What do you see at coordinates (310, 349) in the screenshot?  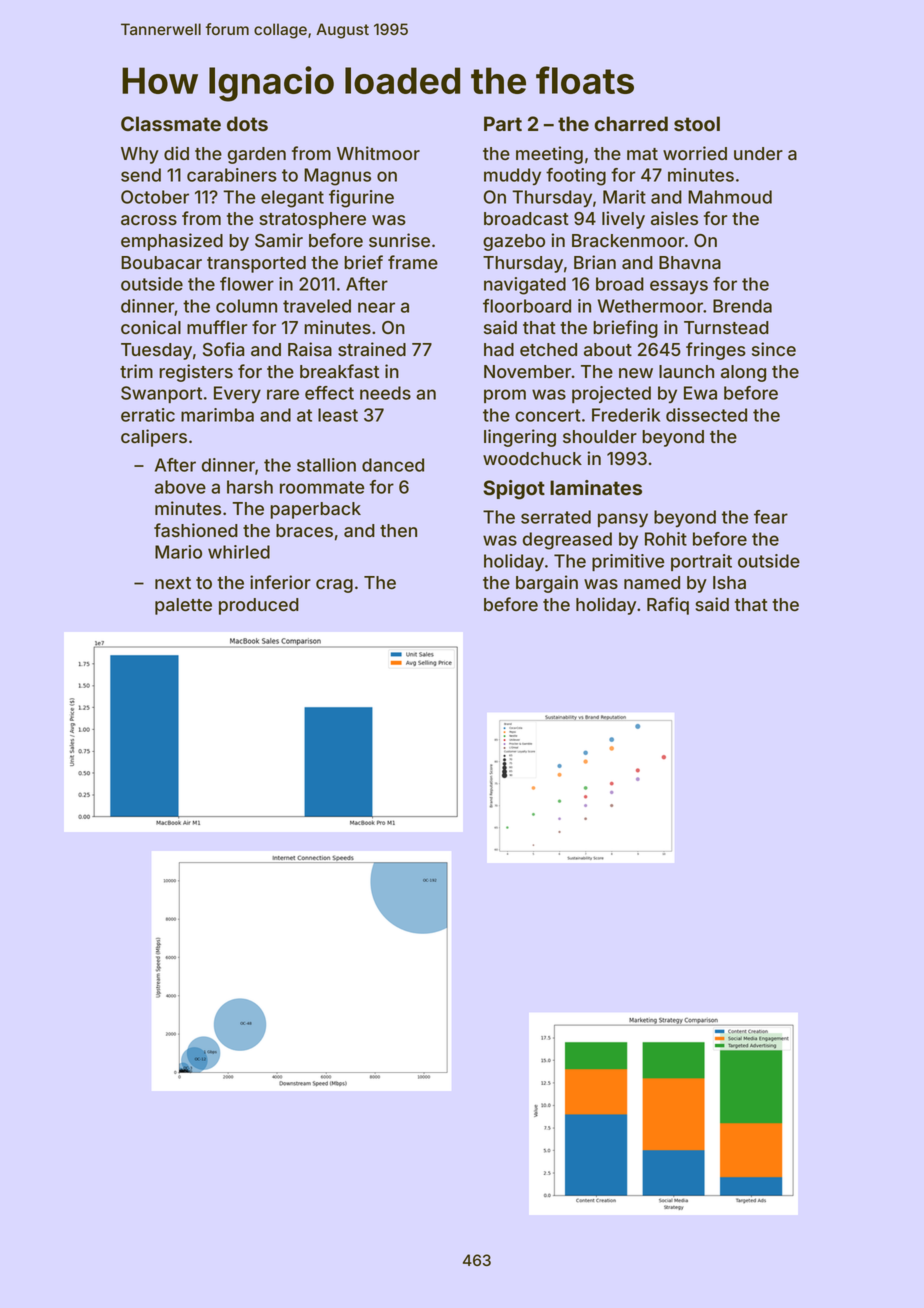 I see `Raisa` at bounding box center [310, 349].
